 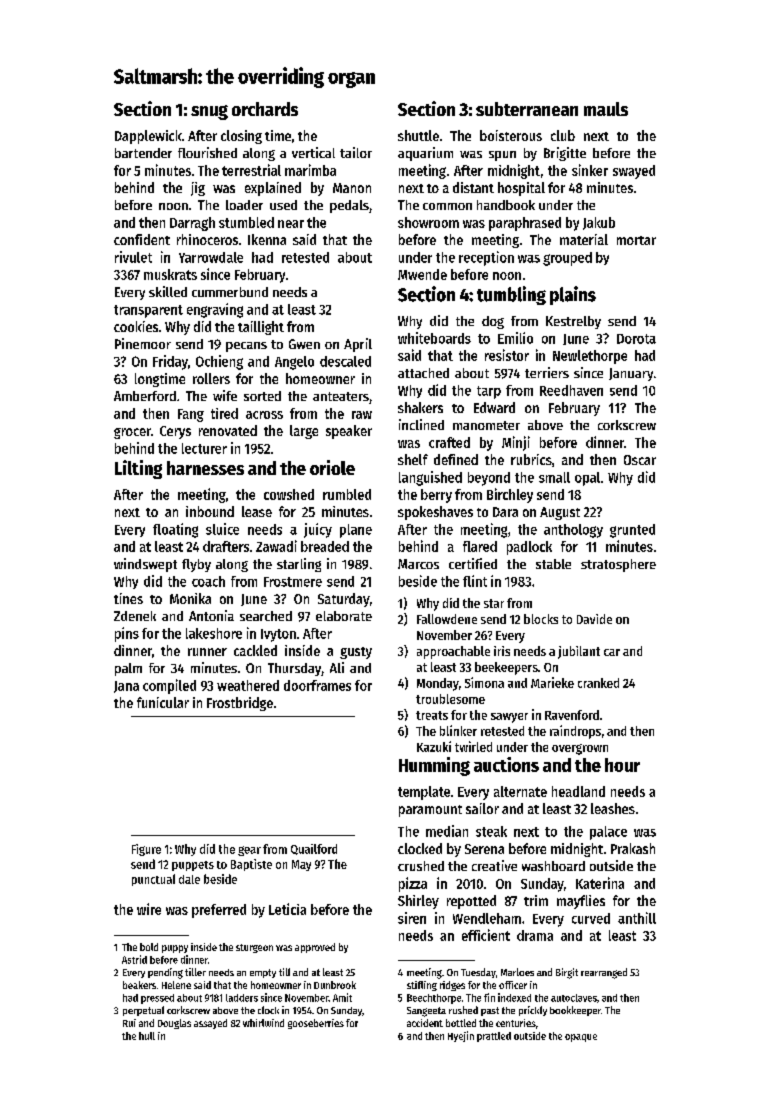 What do you see at coordinates (358, 345) in the screenshot?
I see `April` at bounding box center [358, 345].
